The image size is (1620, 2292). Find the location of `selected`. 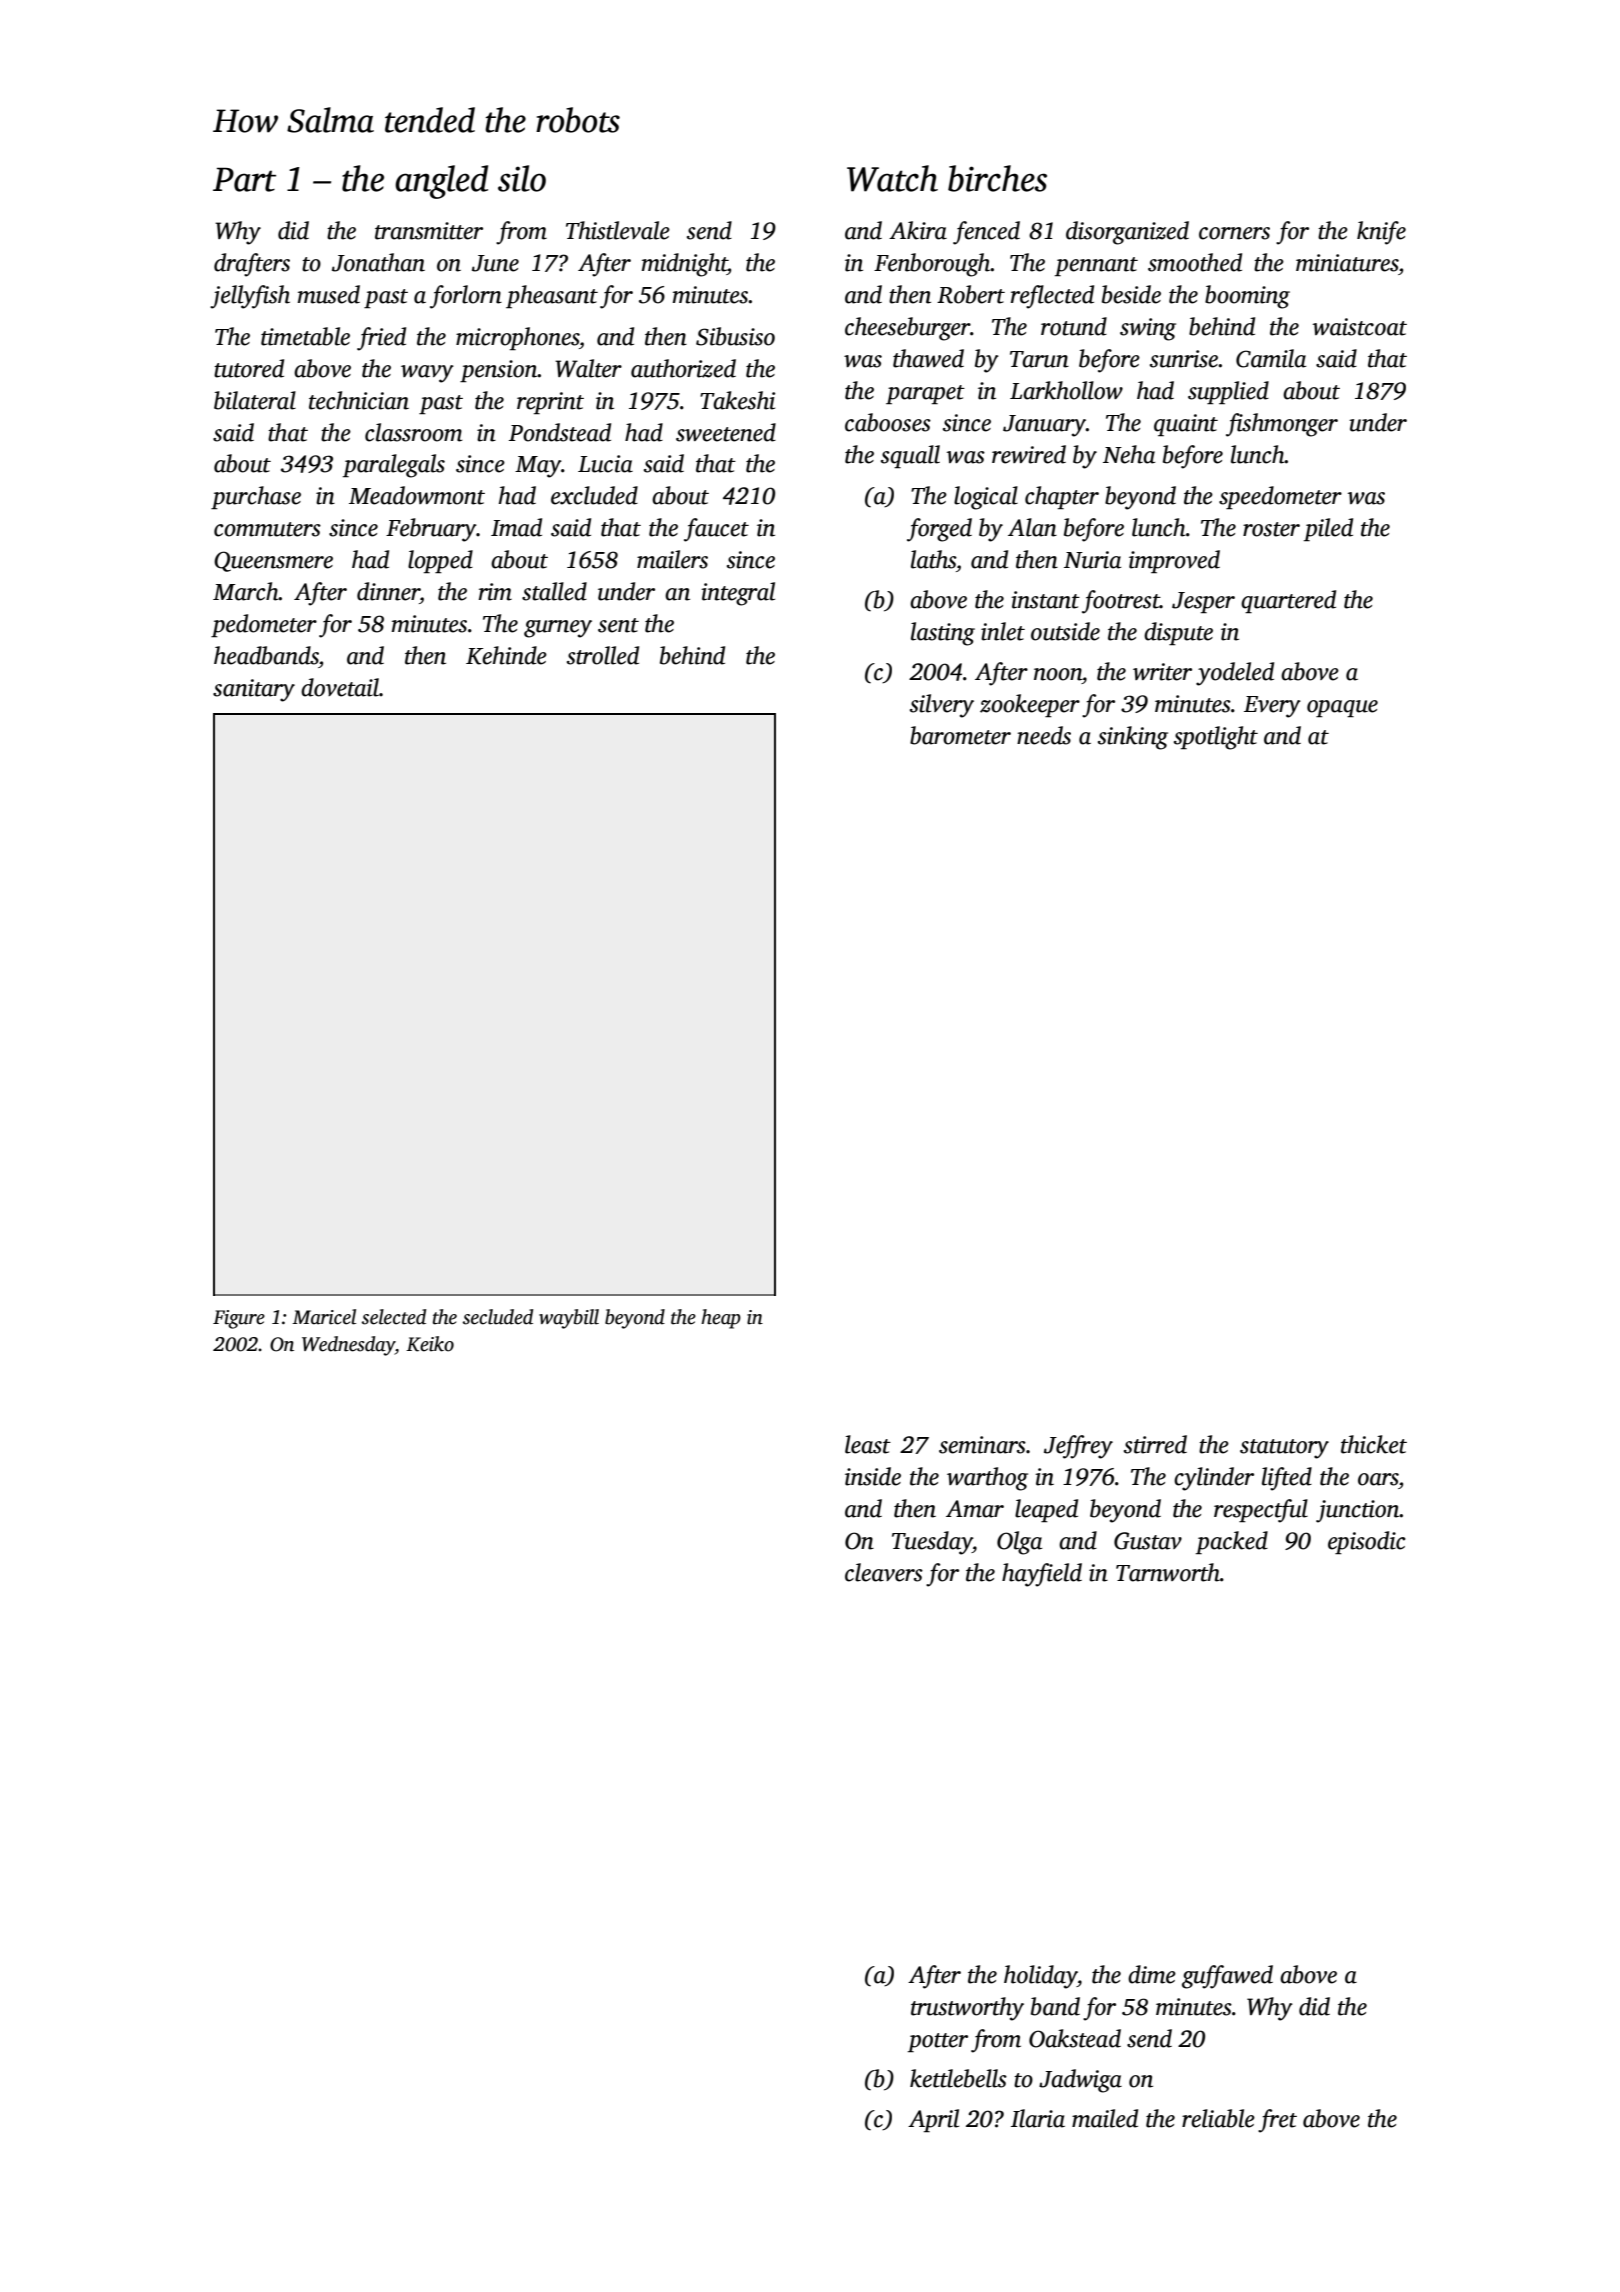

selected is located at coordinates (394, 1317).
